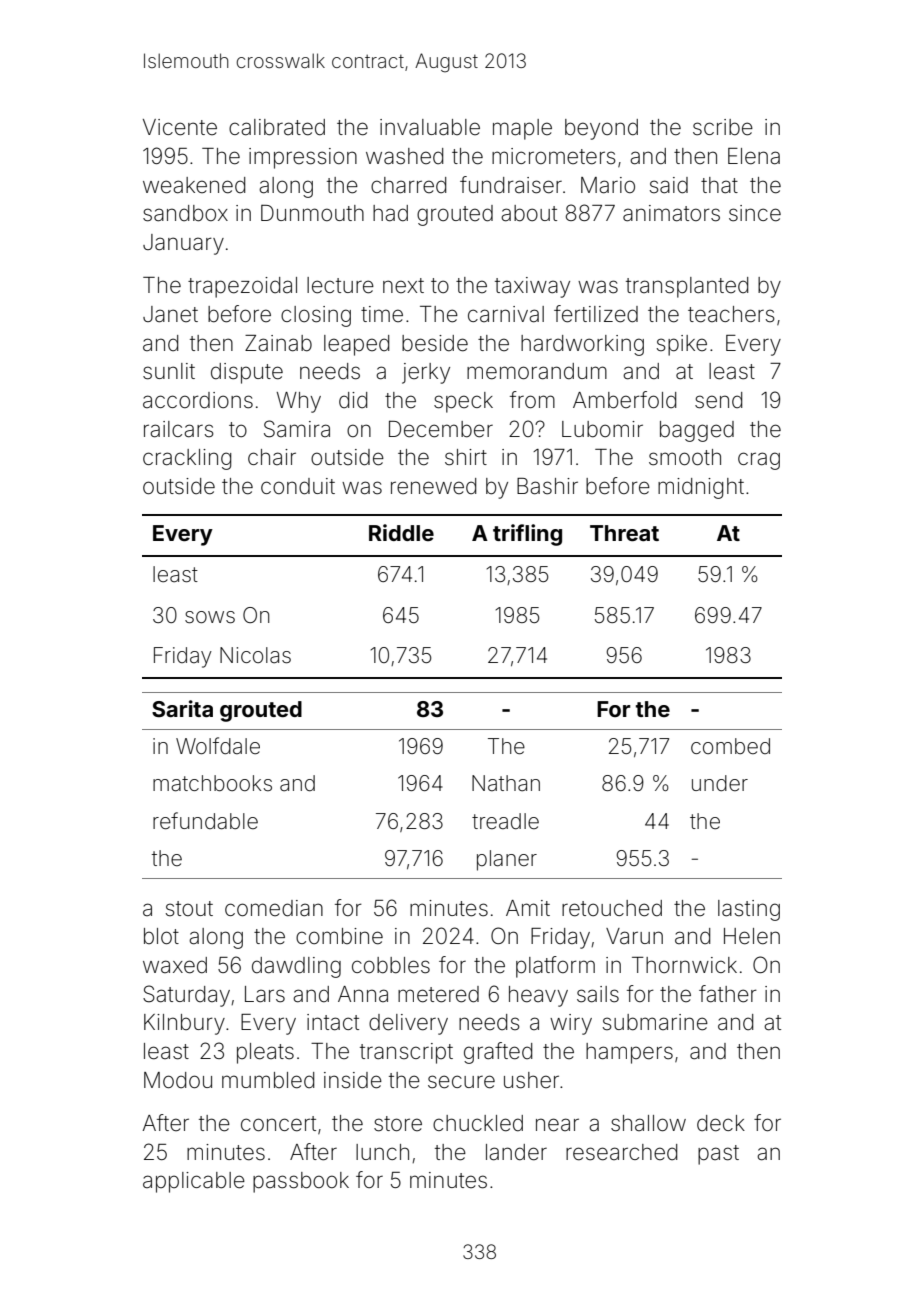  I want to click on treadle, so click(505, 821).
